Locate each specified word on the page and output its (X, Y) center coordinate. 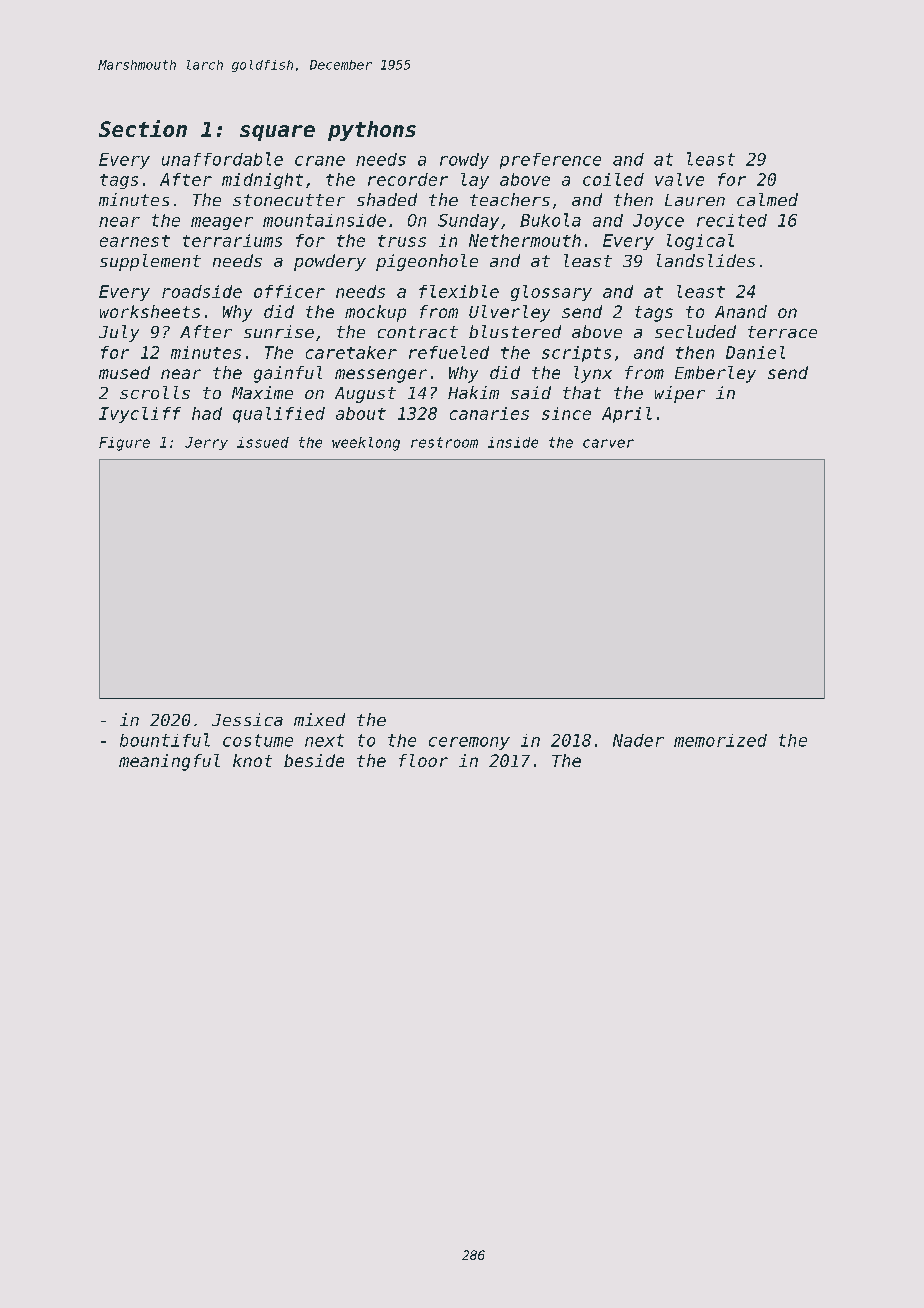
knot (252, 760)
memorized (720, 740)
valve (679, 179)
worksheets (150, 311)
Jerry (206, 443)
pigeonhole (427, 262)
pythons (372, 131)
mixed (319, 719)
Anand (741, 311)
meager (222, 223)
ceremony (469, 743)
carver (608, 443)
